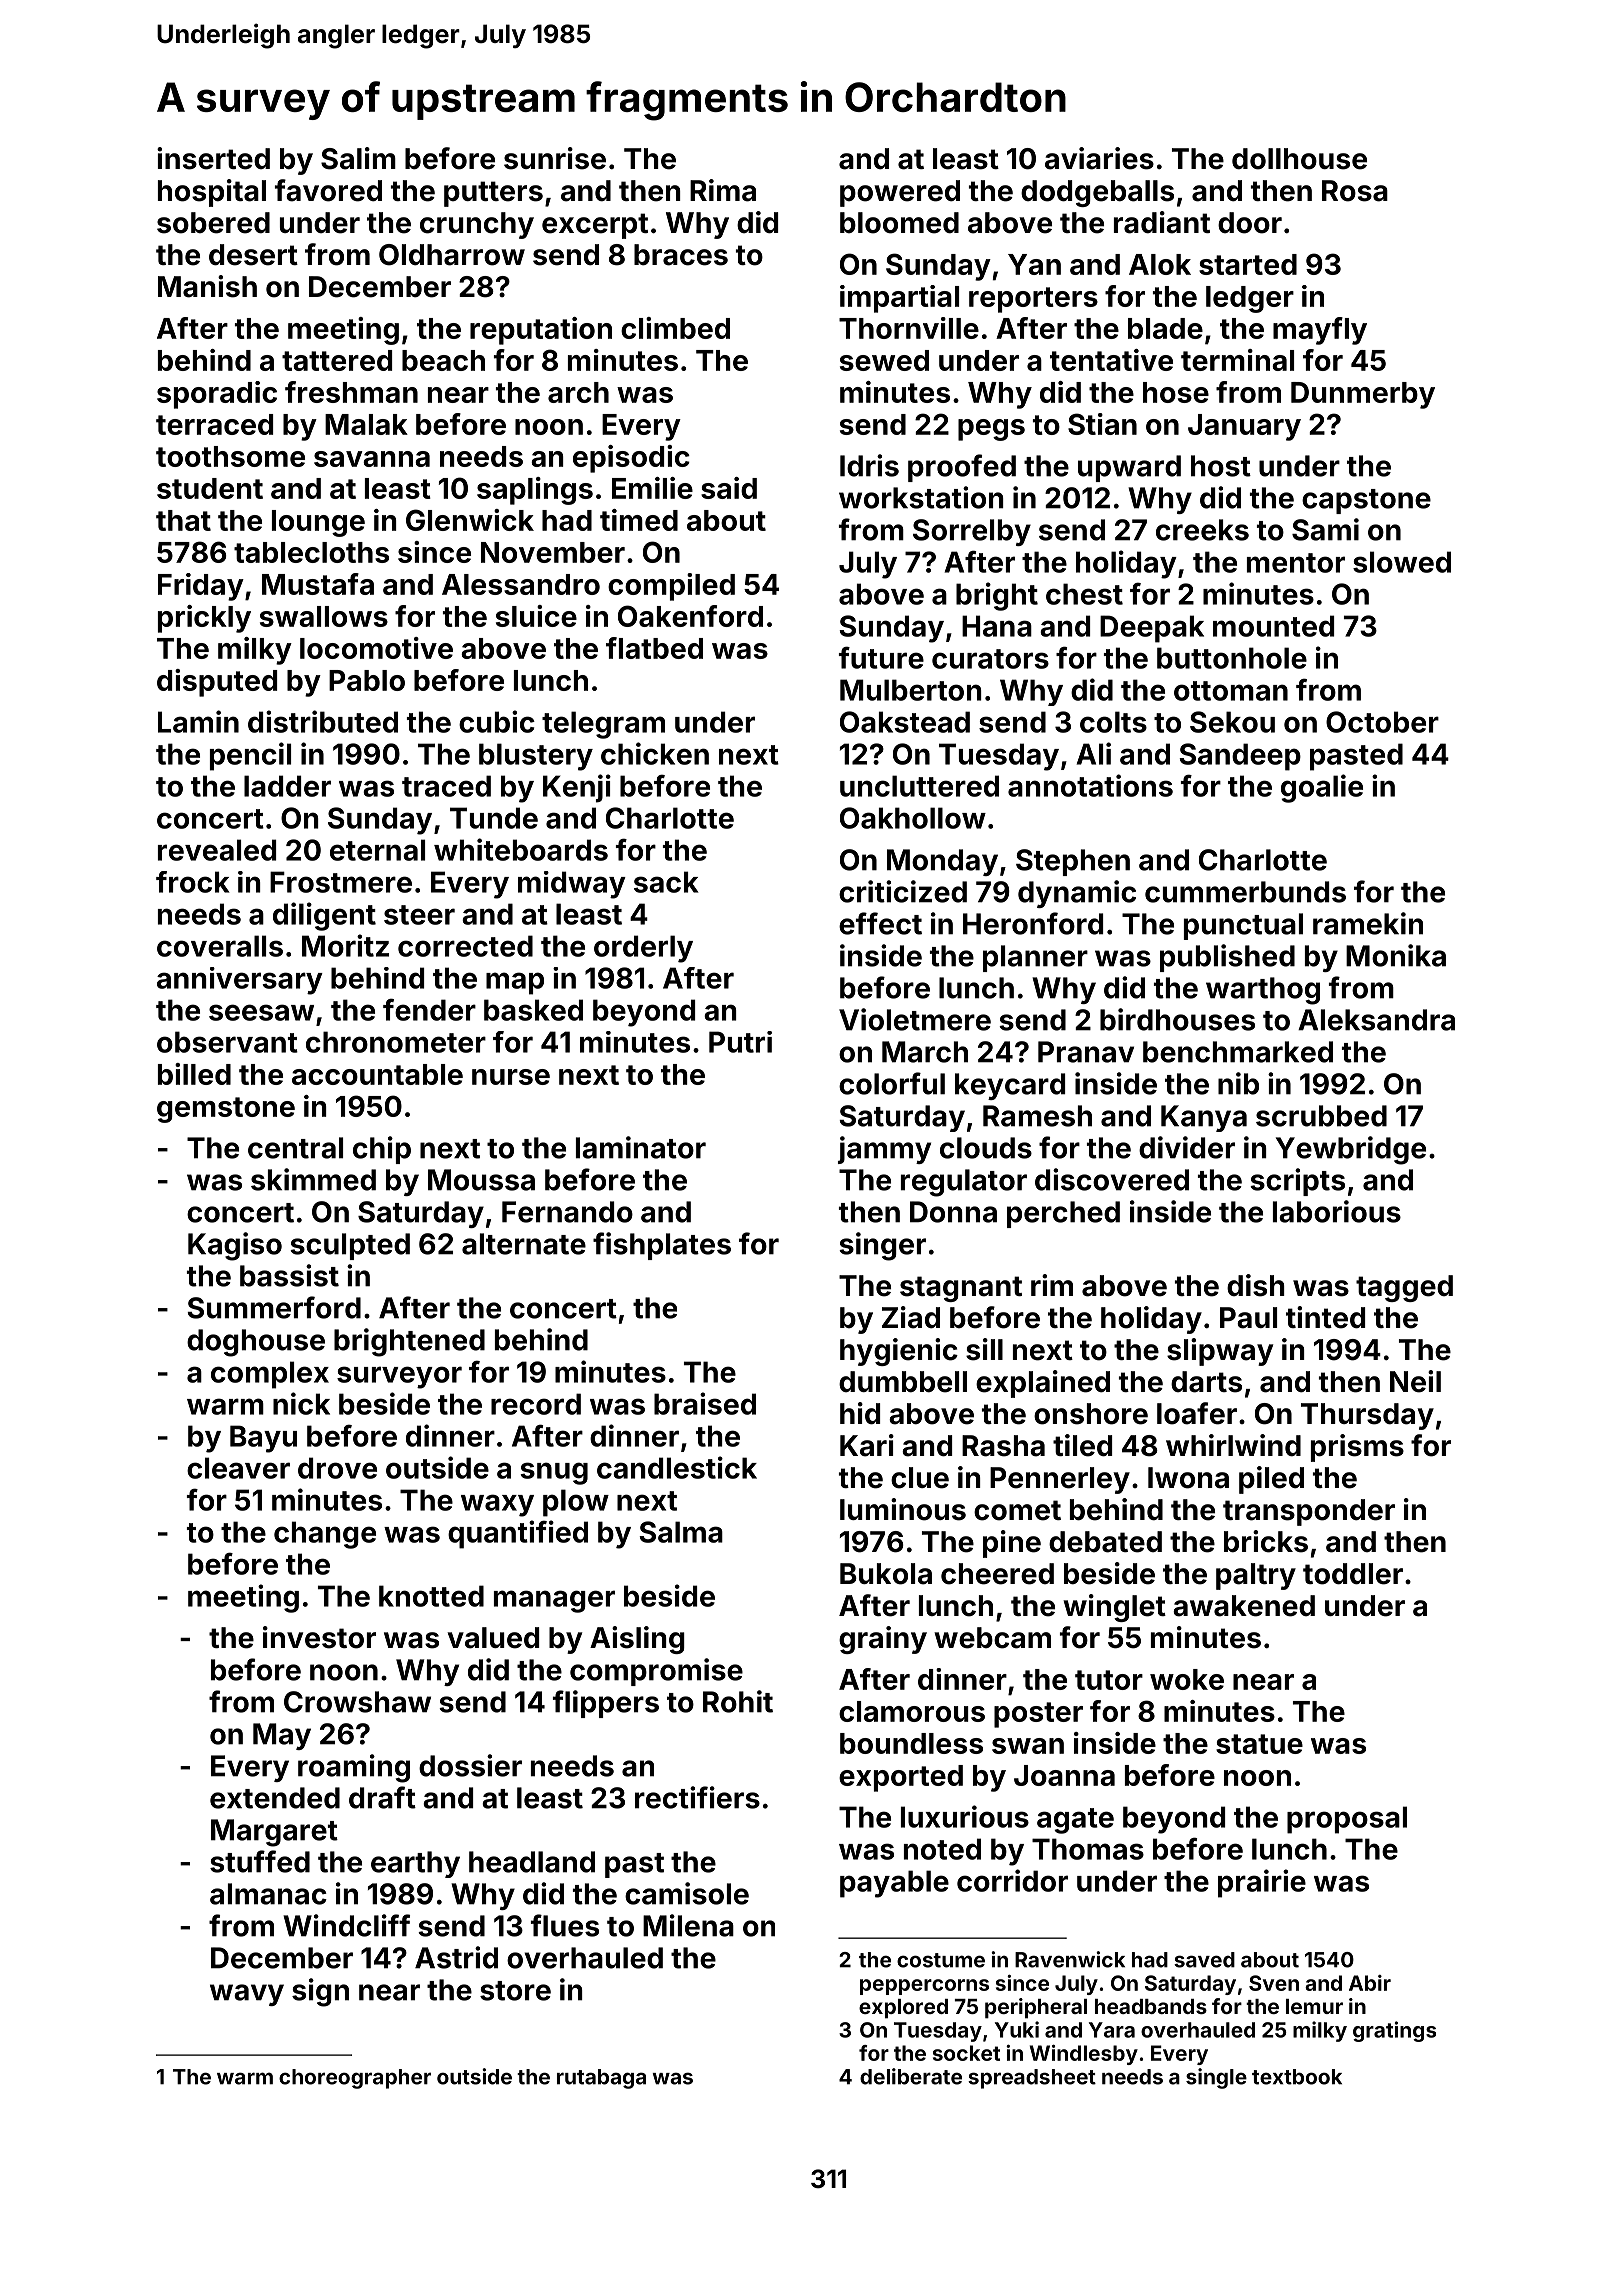 The height and width of the screenshot is (2292, 1620). Describe the element at coordinates (207, 286) in the screenshot. I see `Manish` at that location.
